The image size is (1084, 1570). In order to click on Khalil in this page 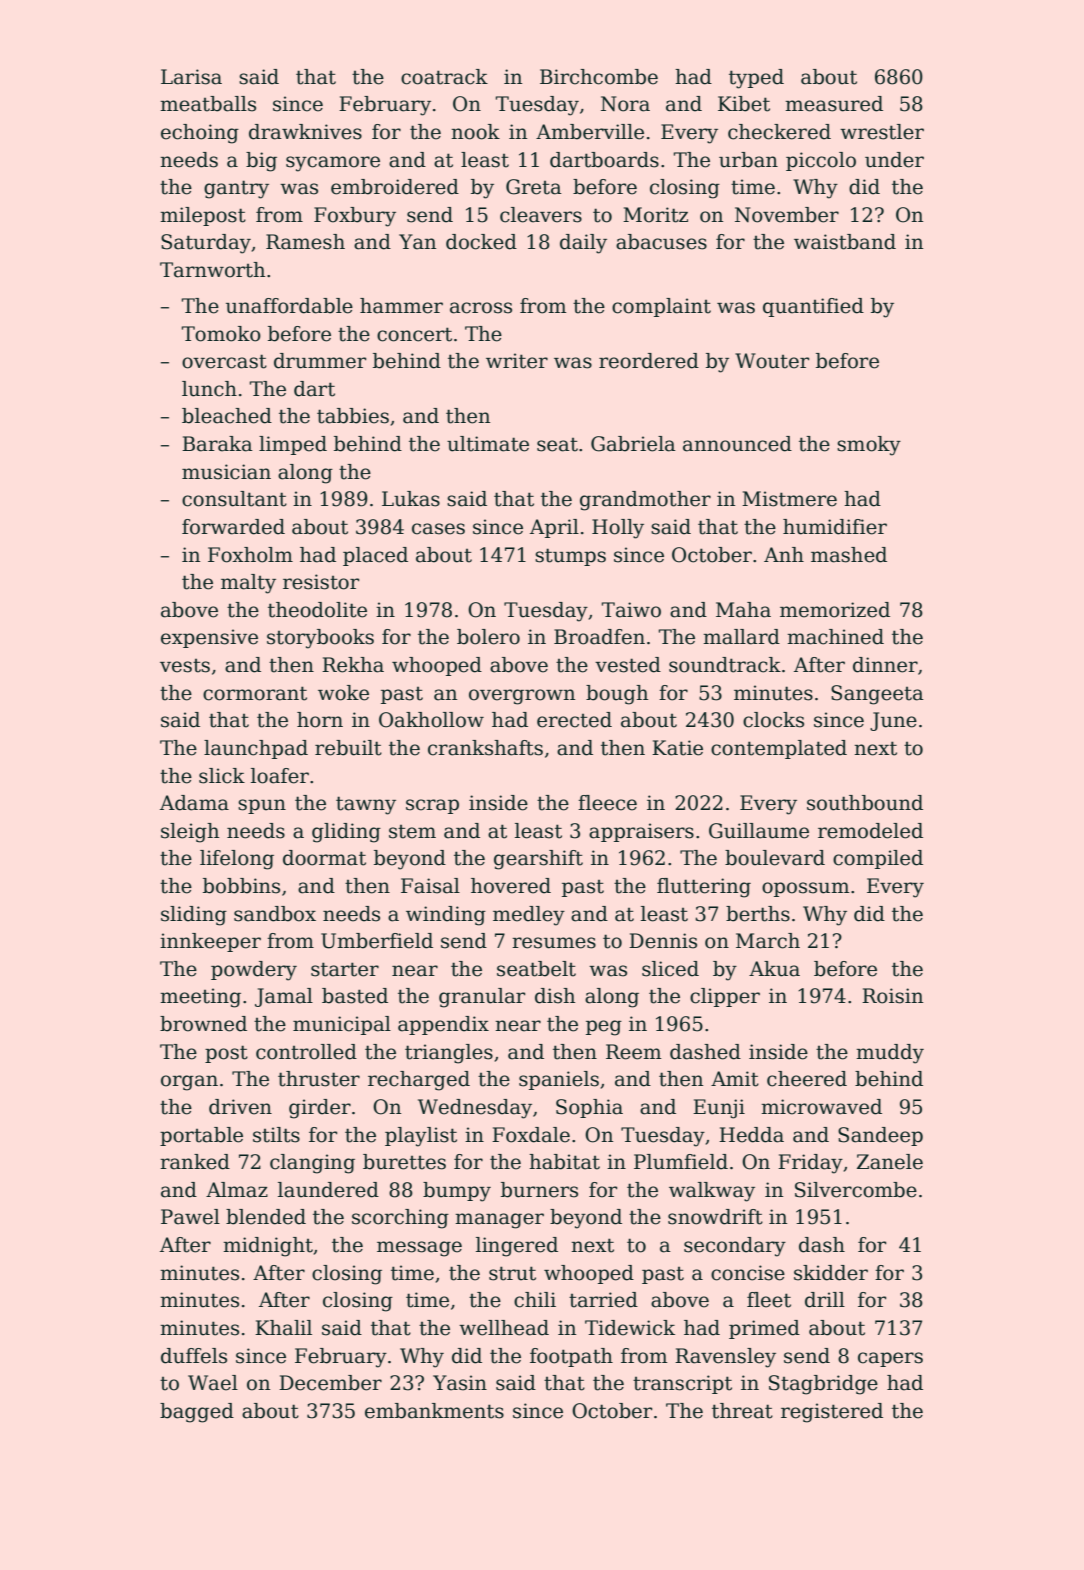, I will do `click(283, 1328)`.
